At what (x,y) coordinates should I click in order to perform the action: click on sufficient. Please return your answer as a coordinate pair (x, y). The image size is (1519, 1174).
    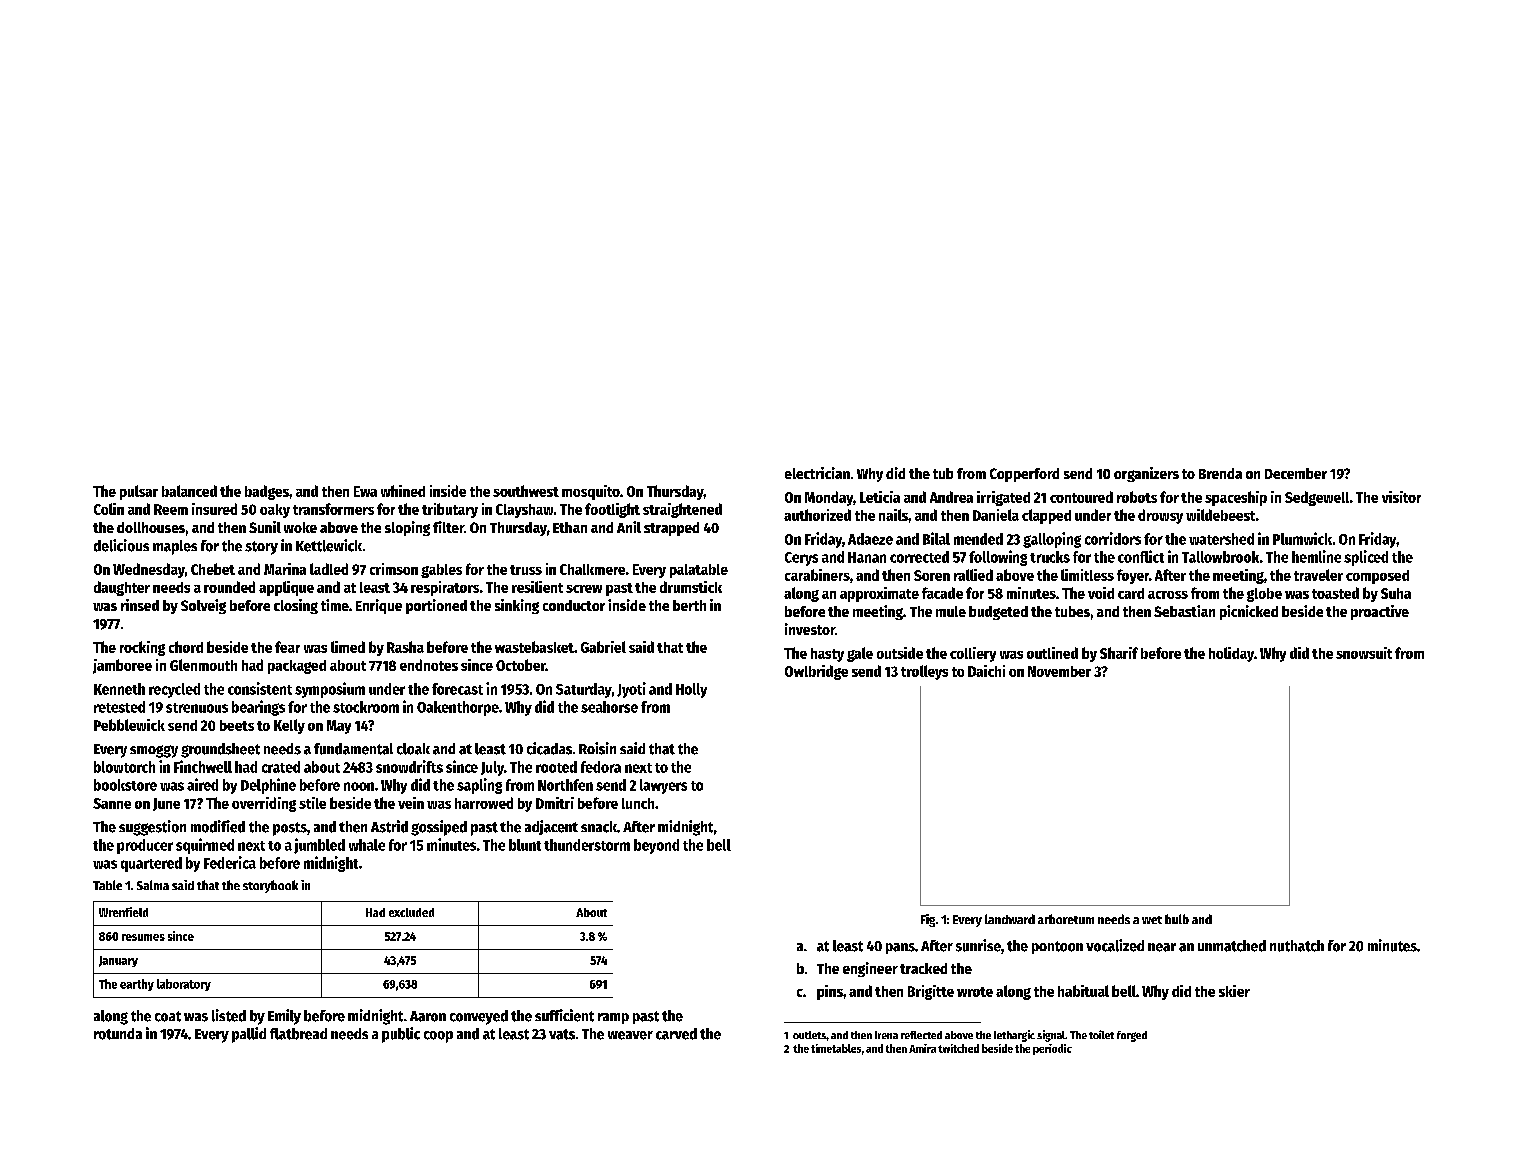
    Looking at the image, I should click on (564, 1015).
